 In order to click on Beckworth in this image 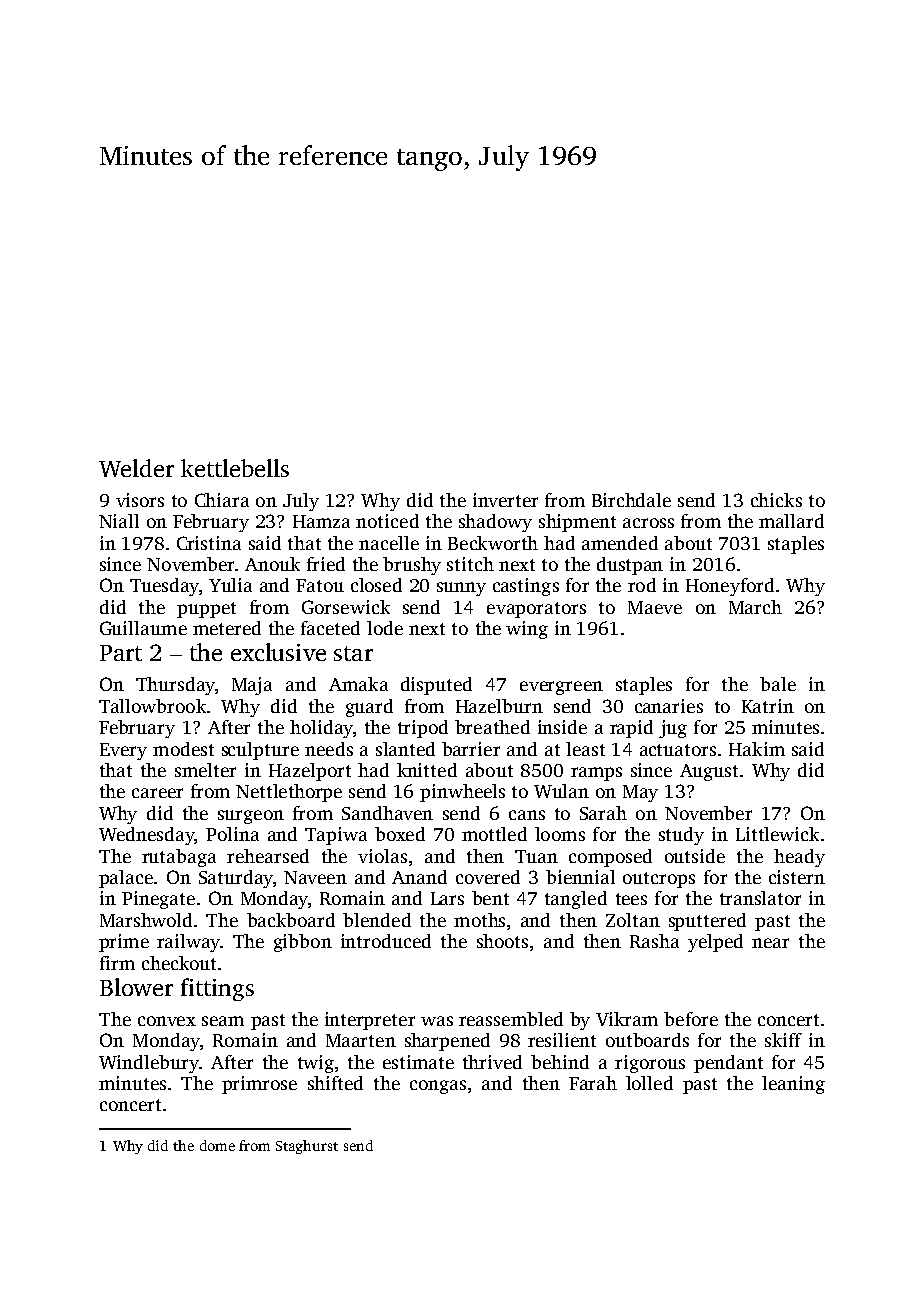, I will do `click(493, 543)`.
